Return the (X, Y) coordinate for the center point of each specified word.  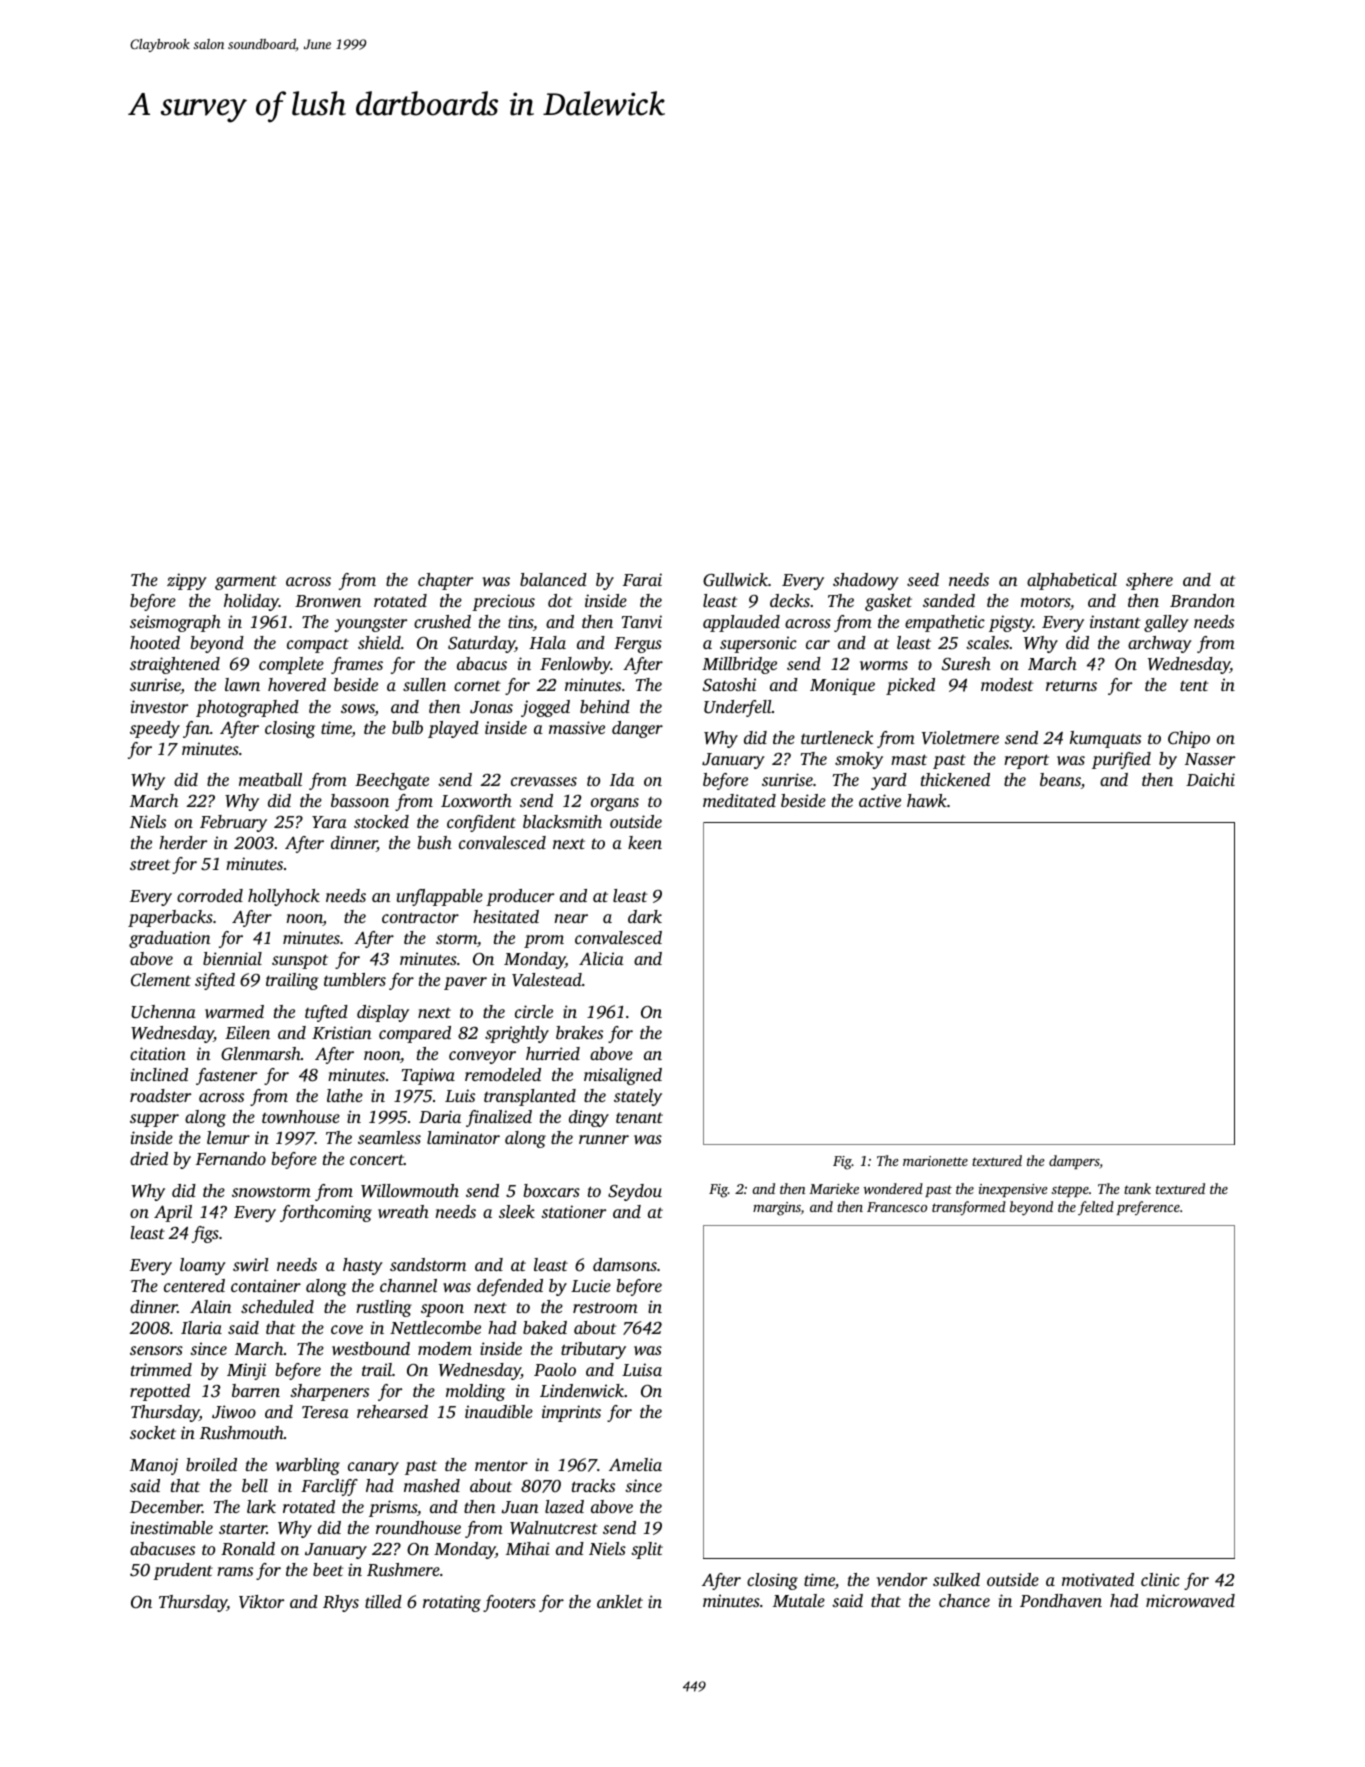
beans (1060, 781)
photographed (247, 708)
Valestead (547, 980)
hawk (927, 800)
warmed (234, 1011)
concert (377, 1159)
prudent (183, 1571)
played (453, 729)
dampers (1074, 1162)
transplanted (530, 1097)
